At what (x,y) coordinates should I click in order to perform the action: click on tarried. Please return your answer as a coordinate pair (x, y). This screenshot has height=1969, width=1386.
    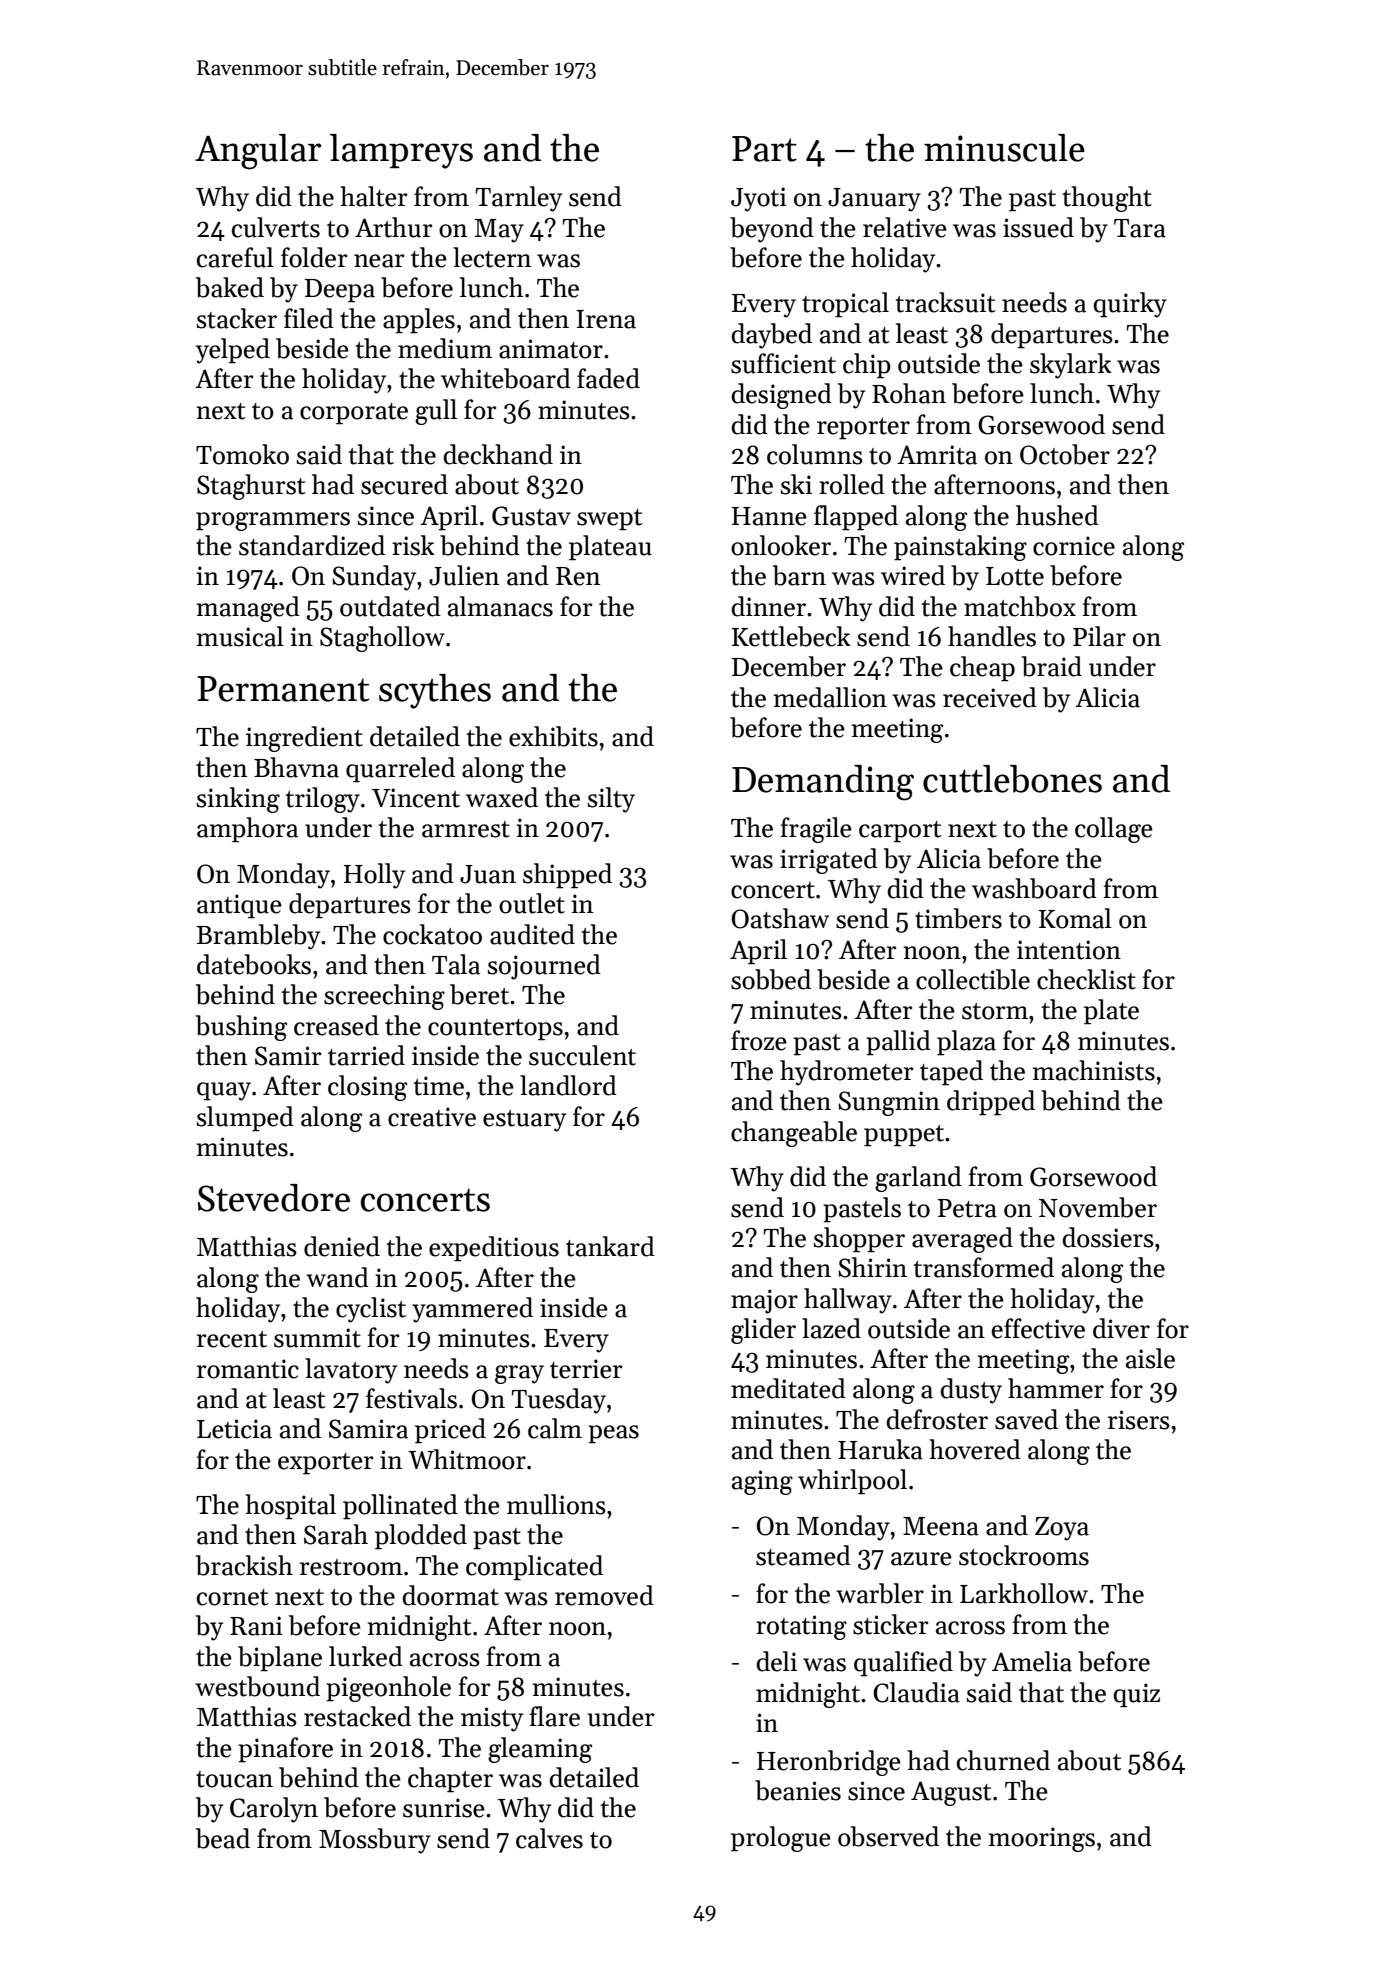
    Looking at the image, I should click on (366, 1055).
